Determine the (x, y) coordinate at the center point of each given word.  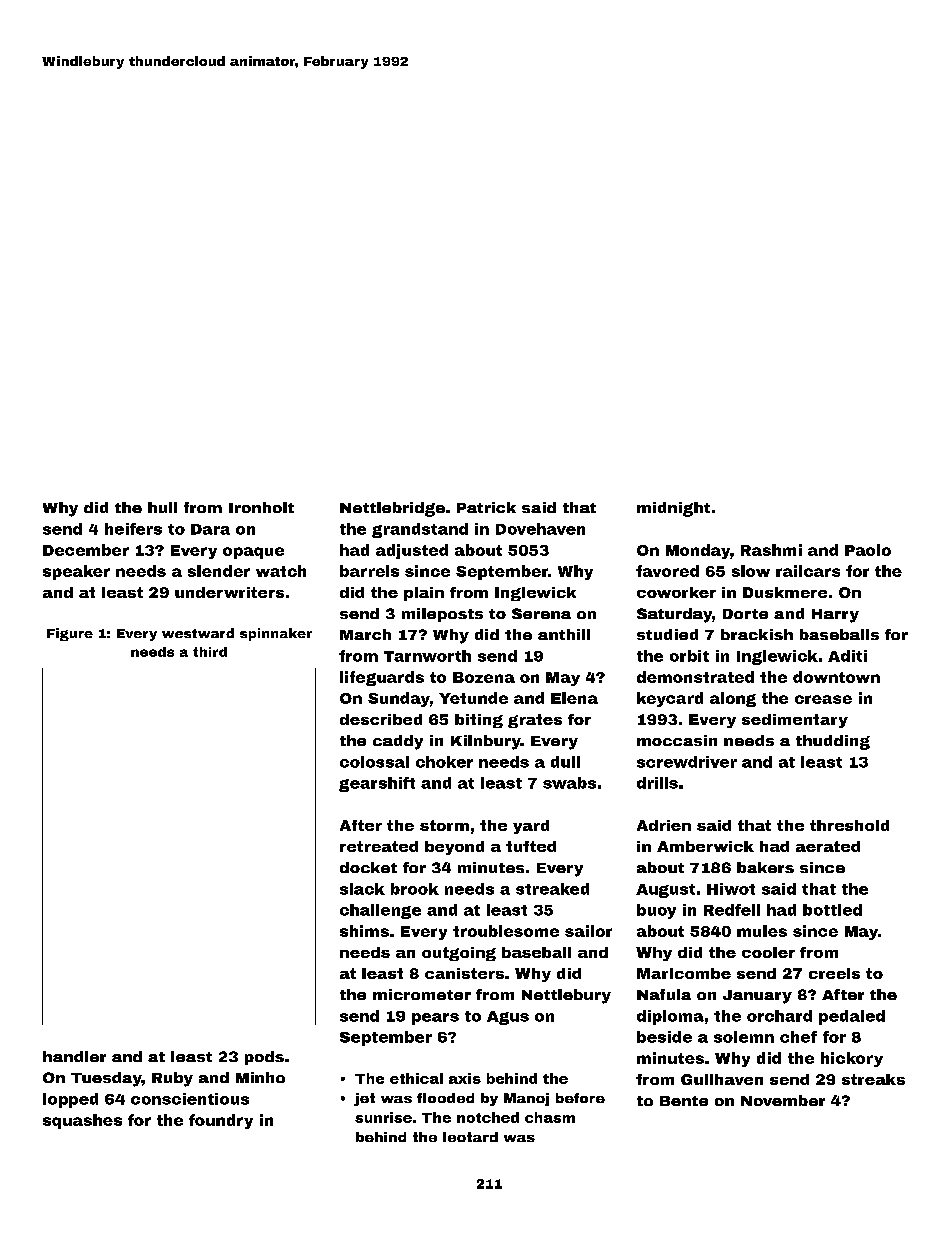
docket (368, 867)
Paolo (868, 550)
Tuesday (106, 1079)
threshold (849, 825)
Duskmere (785, 592)
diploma (670, 1017)
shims (364, 931)
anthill (564, 634)
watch (281, 571)
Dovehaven (540, 529)
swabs (569, 783)
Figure (70, 634)
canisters (464, 973)
